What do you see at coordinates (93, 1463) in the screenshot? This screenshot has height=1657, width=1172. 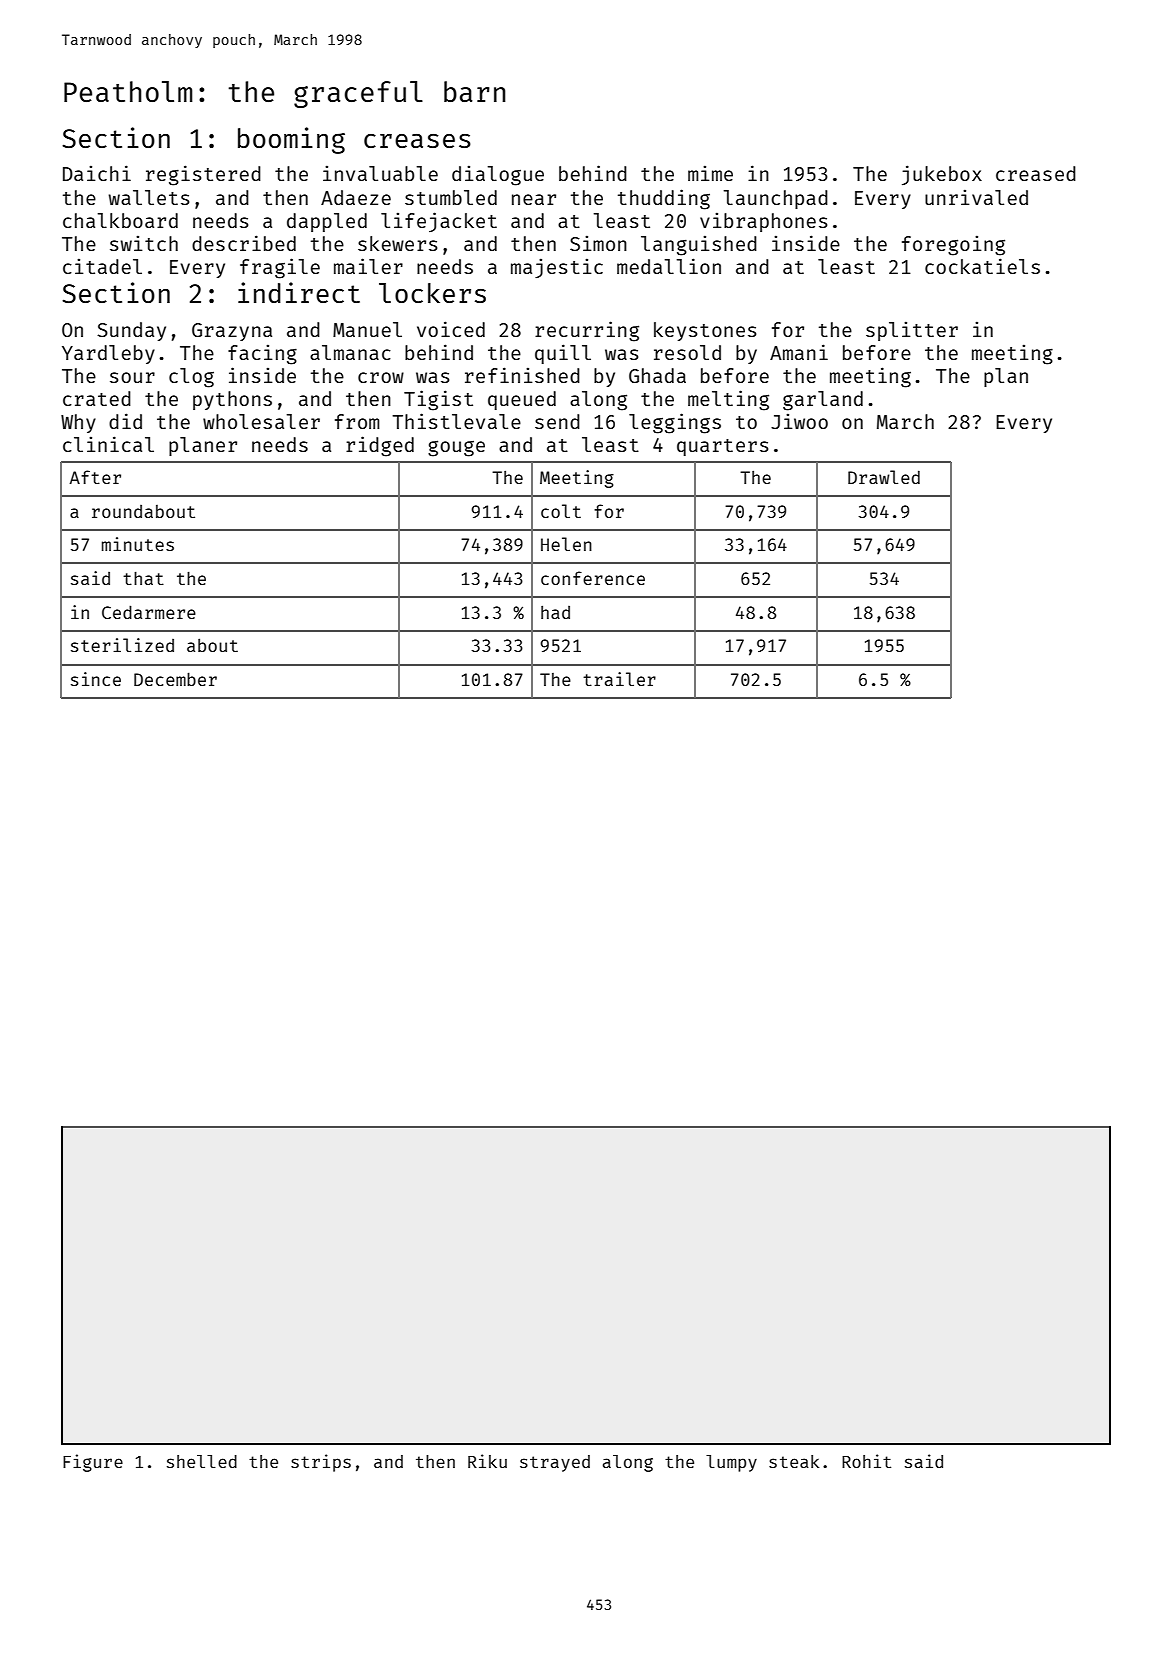 I see `Figure` at bounding box center [93, 1463].
